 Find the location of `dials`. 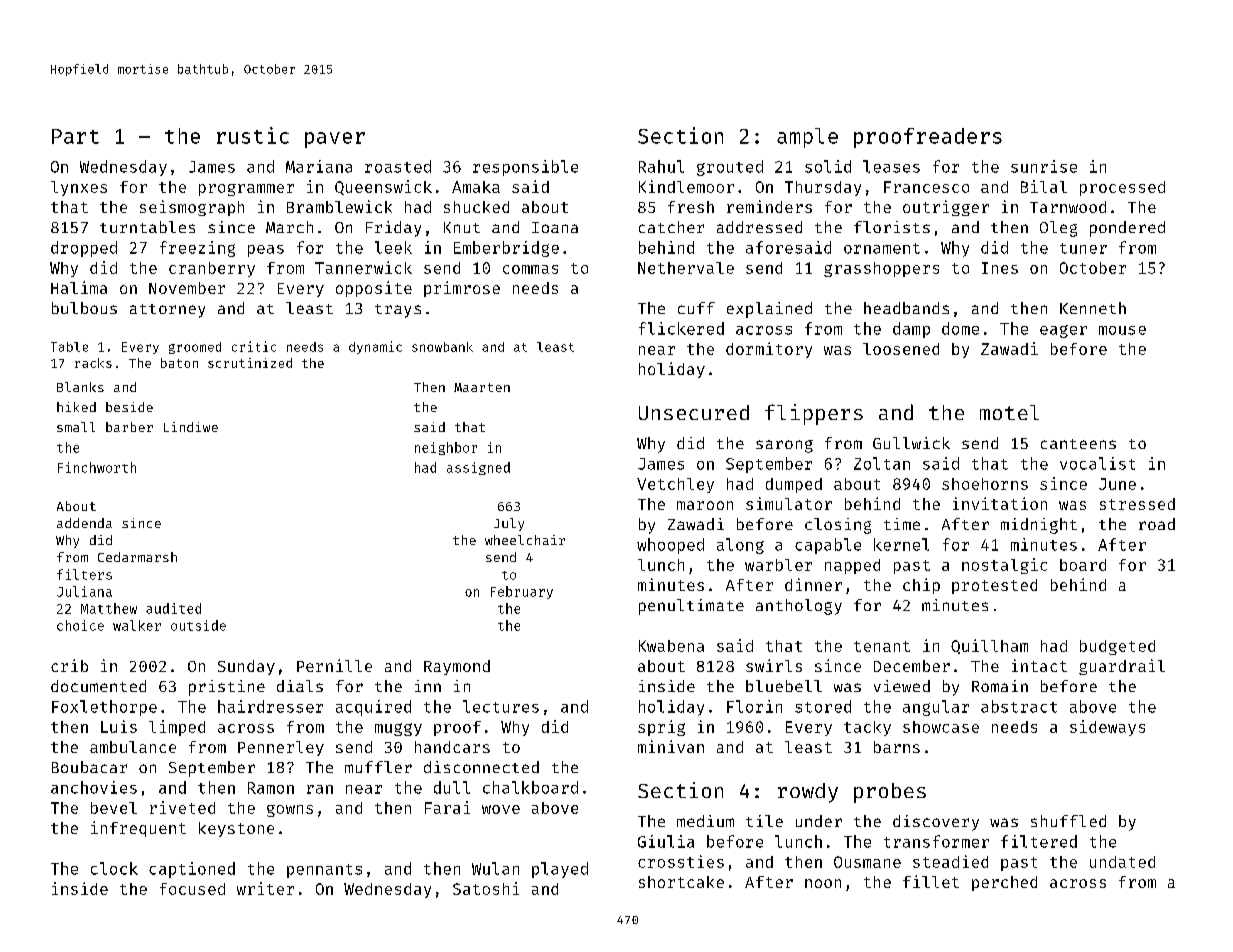

dials is located at coordinates (300, 686).
